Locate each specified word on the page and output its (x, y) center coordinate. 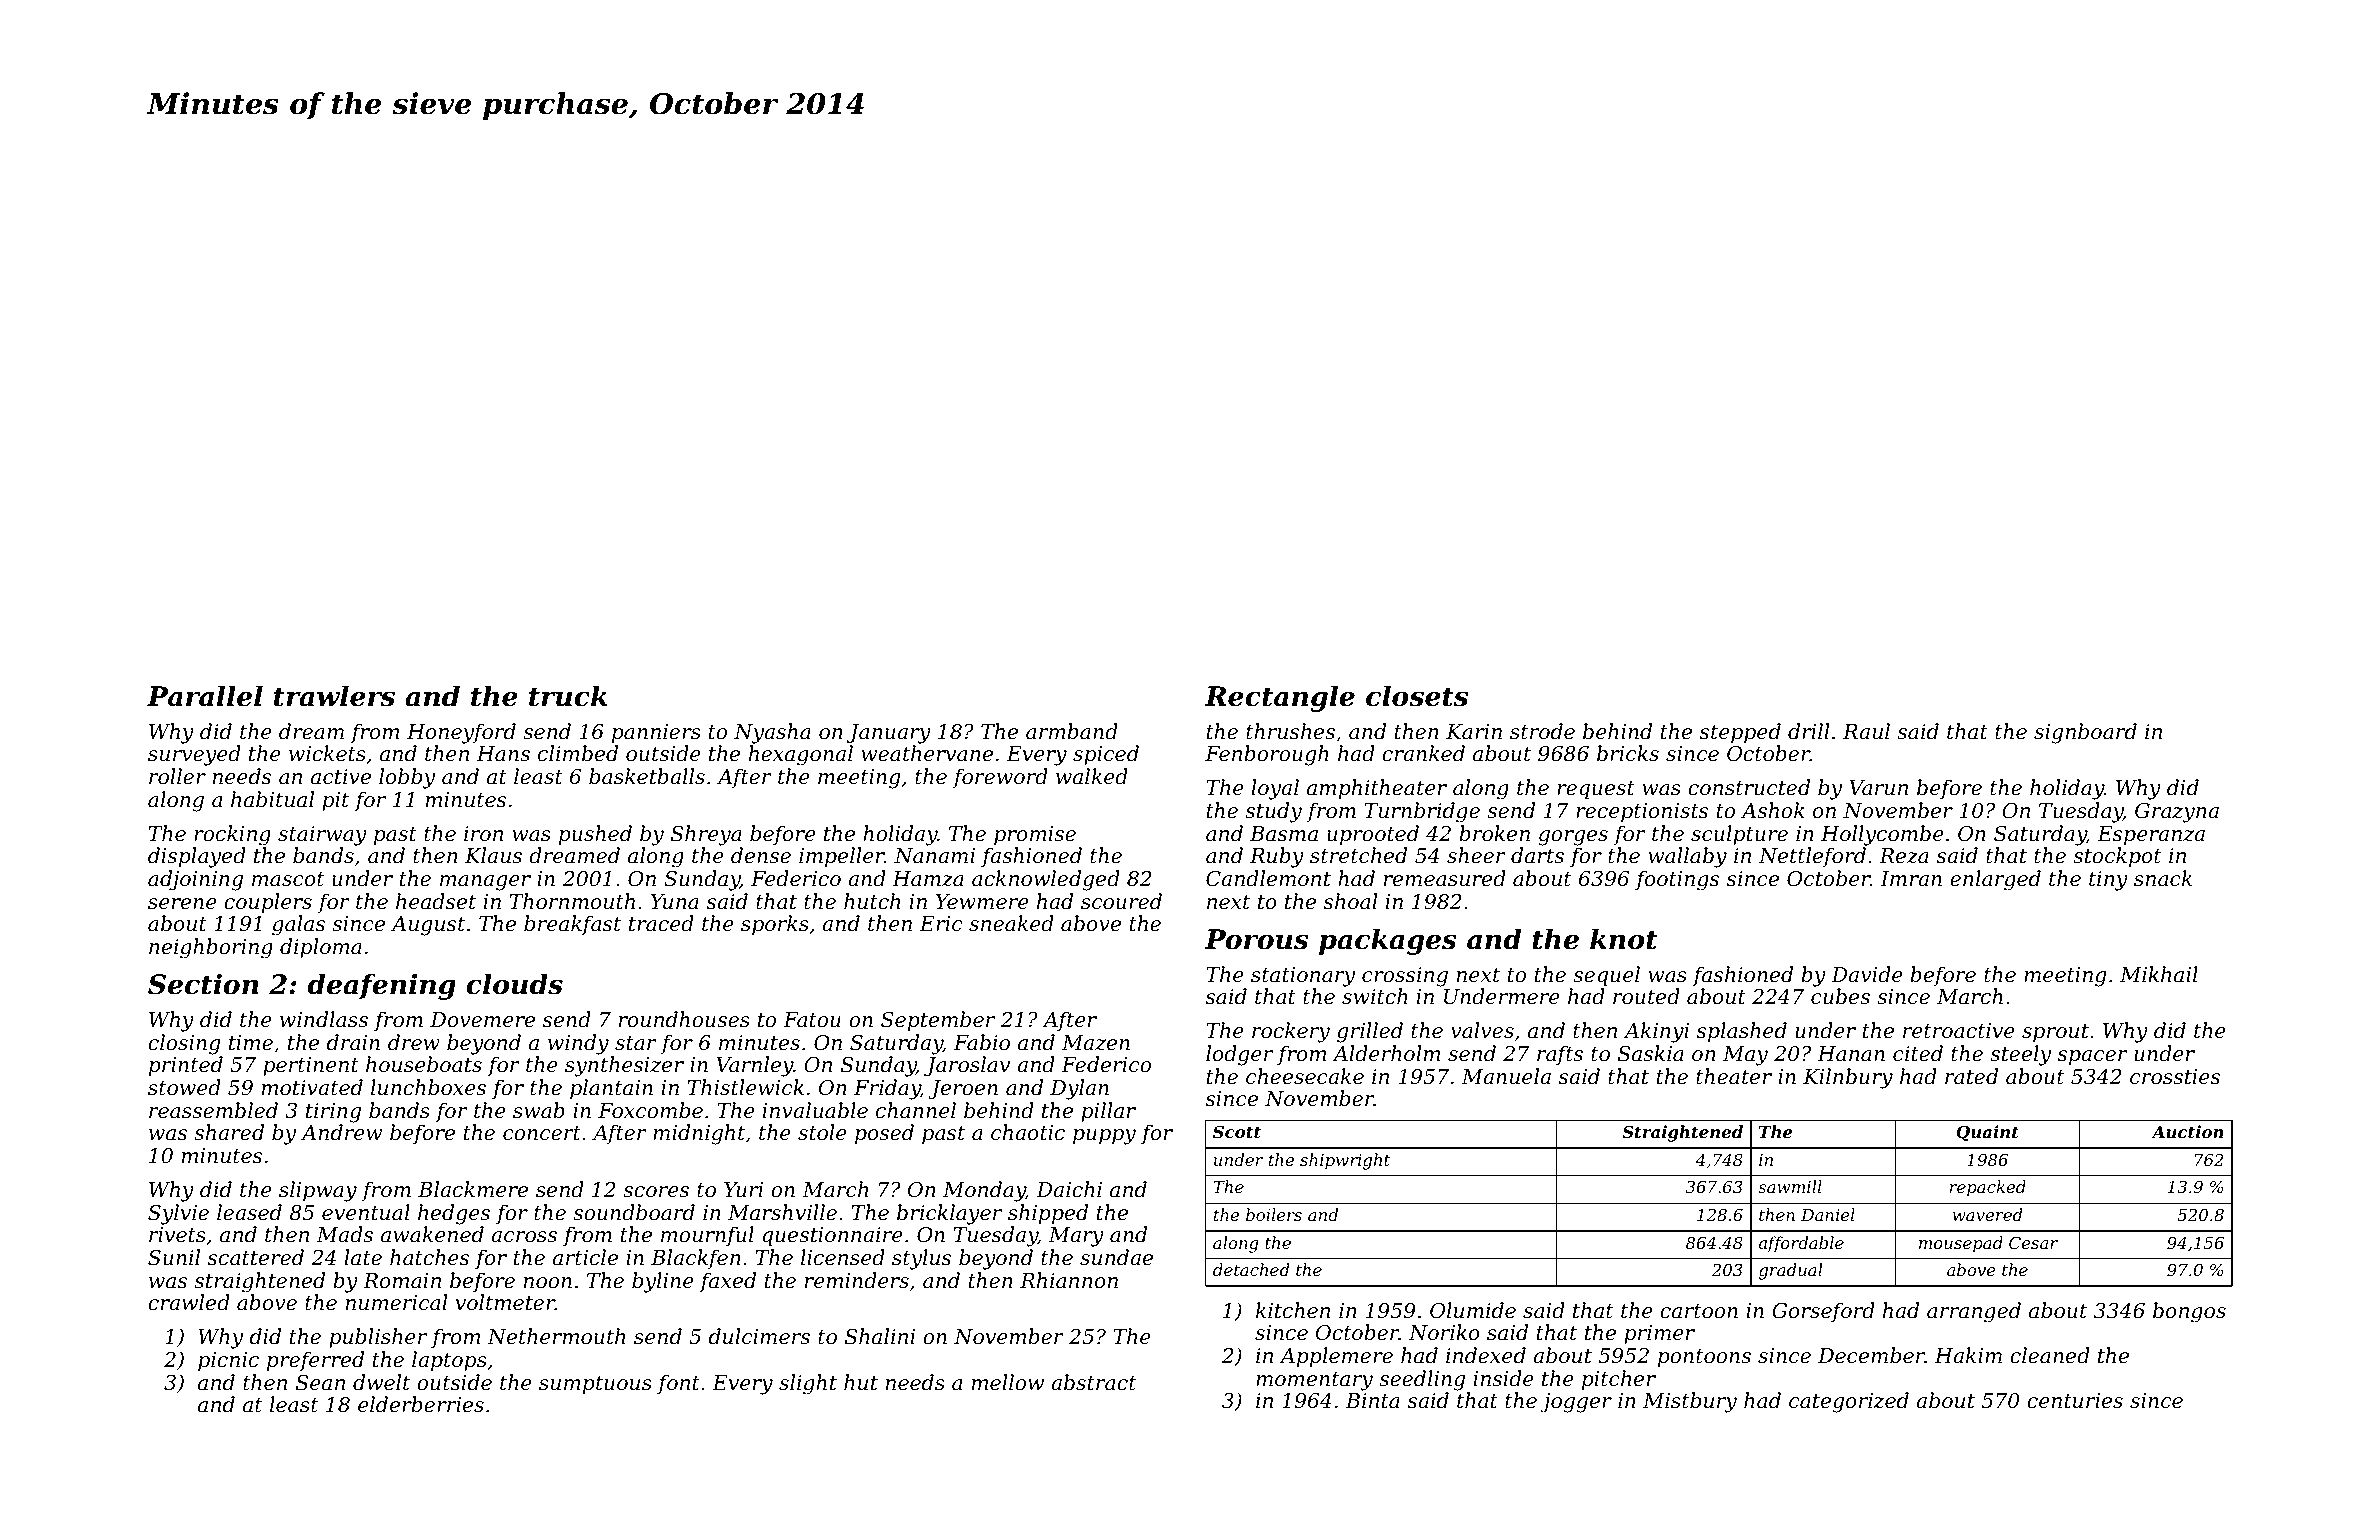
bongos (2189, 1312)
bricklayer (949, 1214)
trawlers (334, 696)
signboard (2085, 733)
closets (1417, 696)
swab (539, 1110)
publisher (378, 1338)
